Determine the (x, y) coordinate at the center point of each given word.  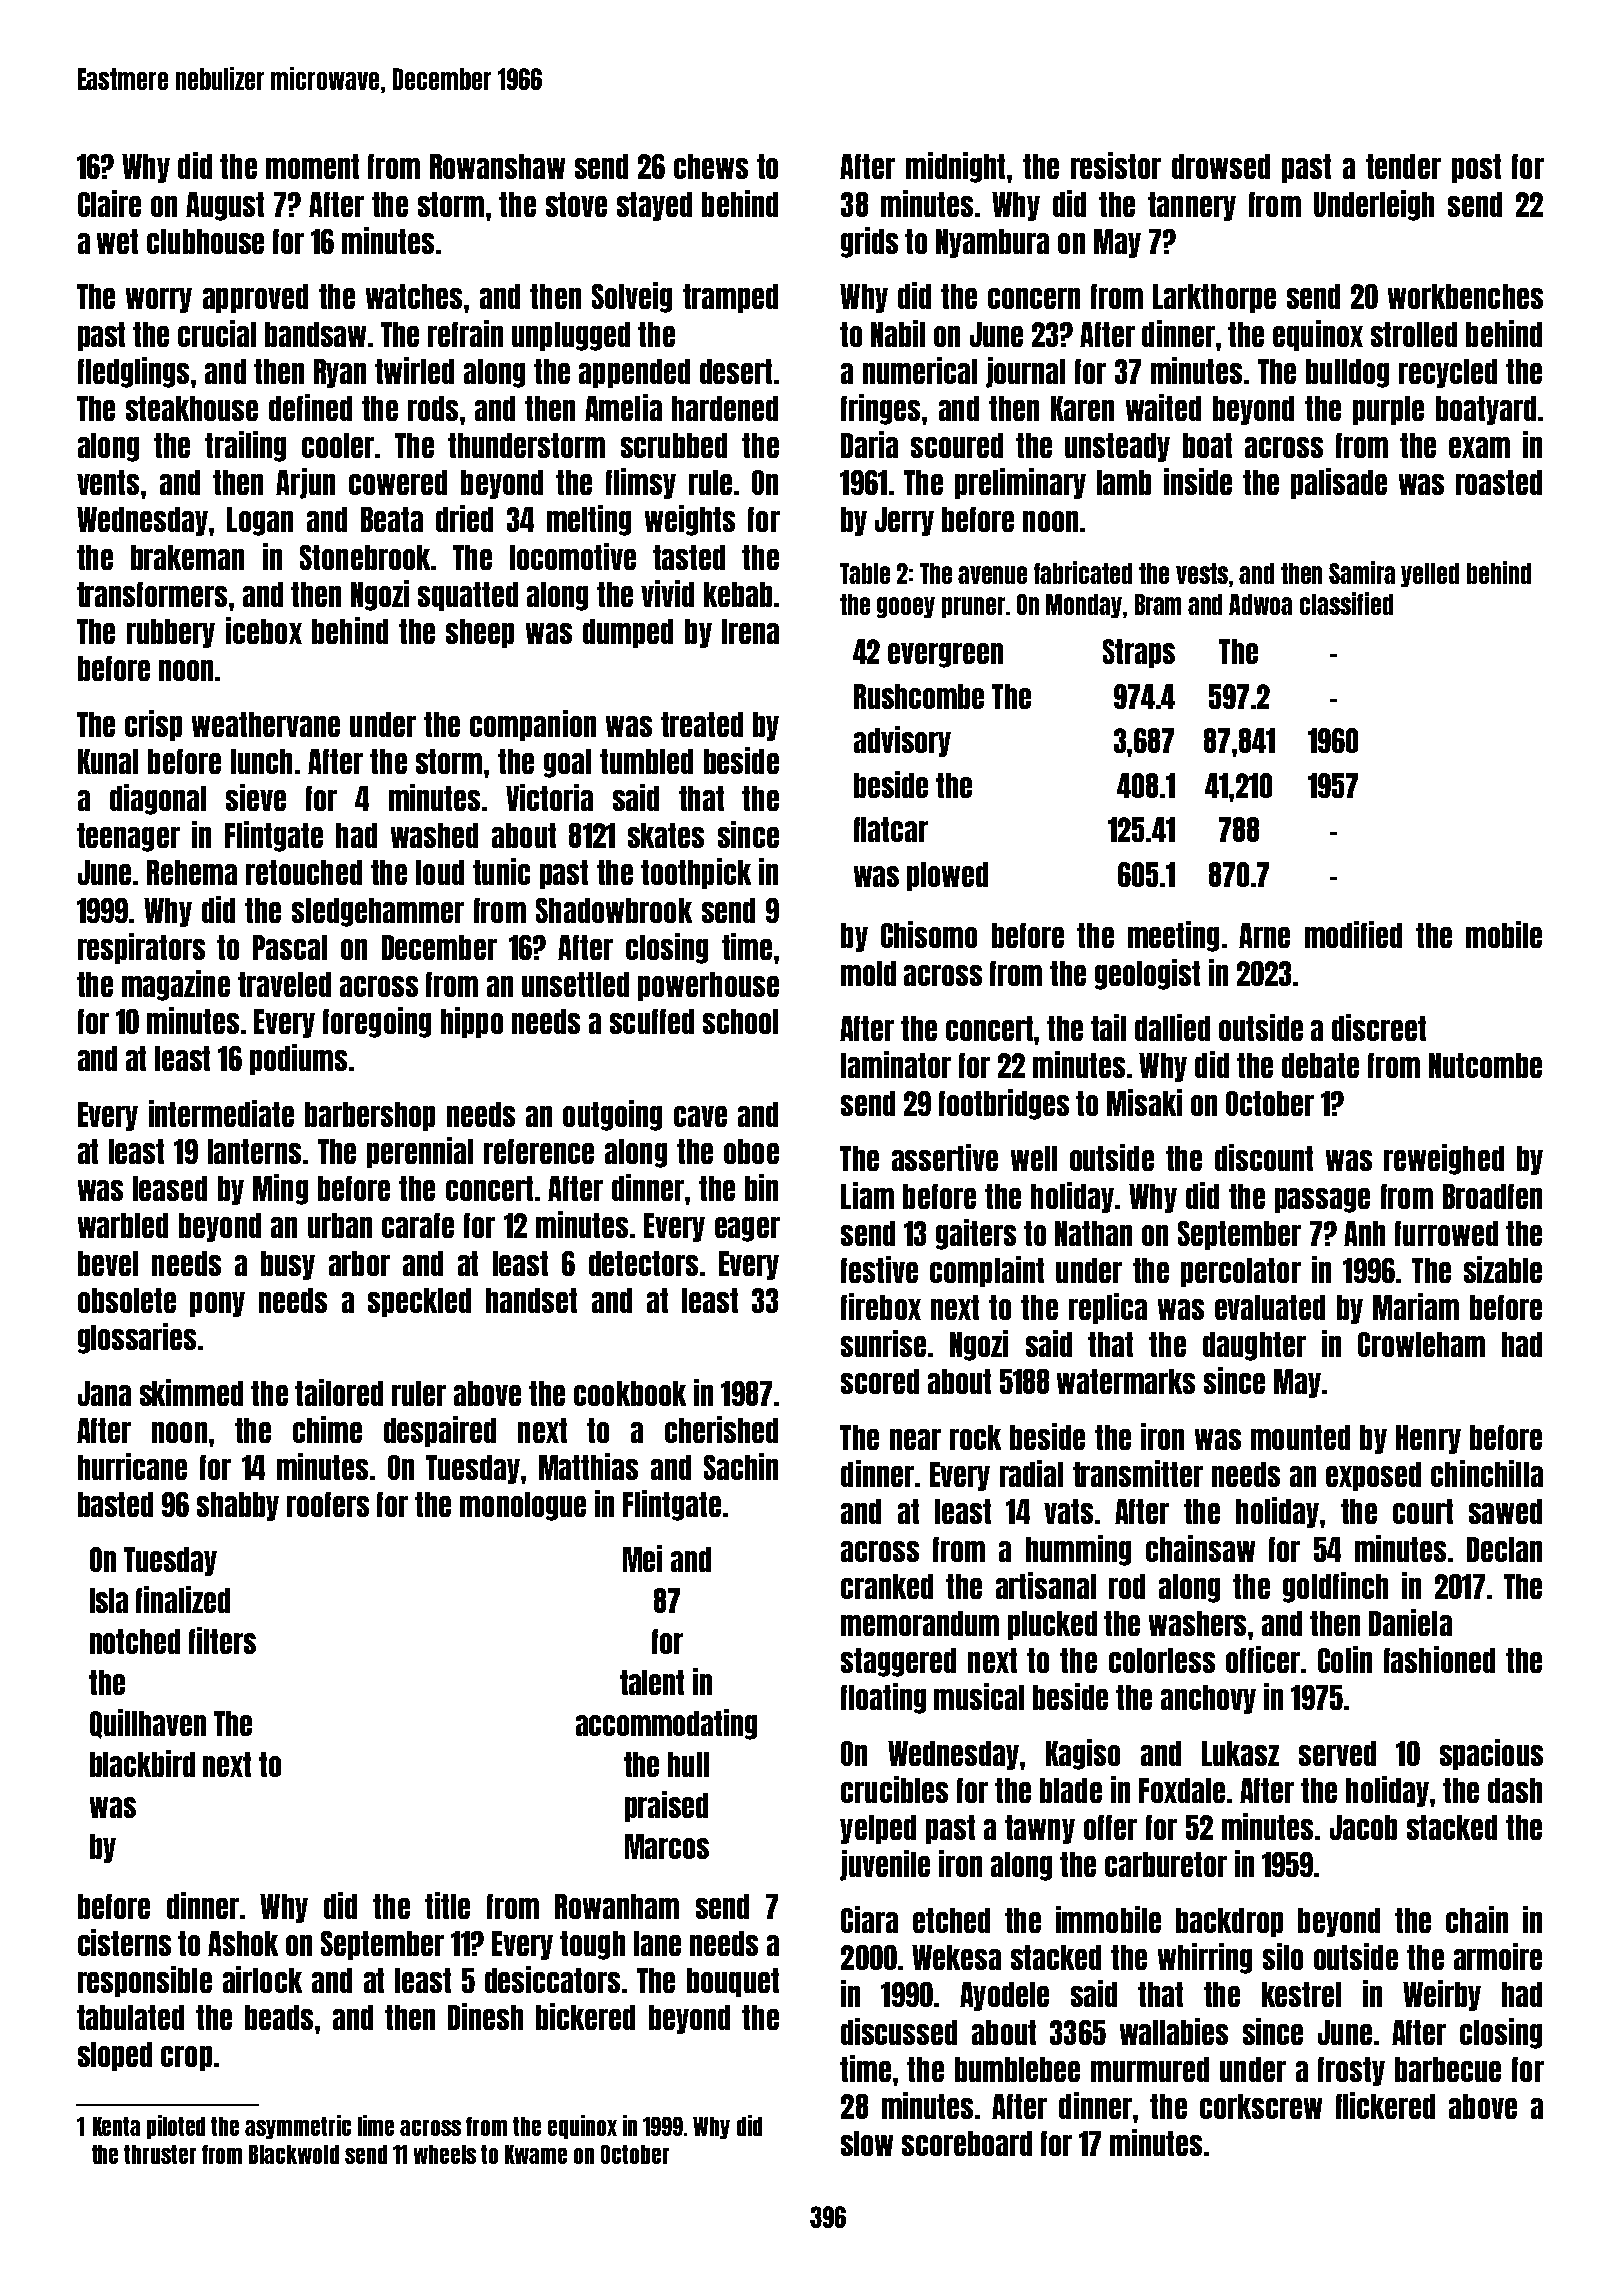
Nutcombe (1485, 1065)
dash (1515, 1790)
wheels (445, 2154)
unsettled (575, 984)
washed (434, 835)
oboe (751, 1151)
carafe (418, 1225)
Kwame (536, 2154)
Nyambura (992, 243)
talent (652, 1682)
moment (312, 166)
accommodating (666, 1724)
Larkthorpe (1214, 298)
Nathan (1093, 1233)
